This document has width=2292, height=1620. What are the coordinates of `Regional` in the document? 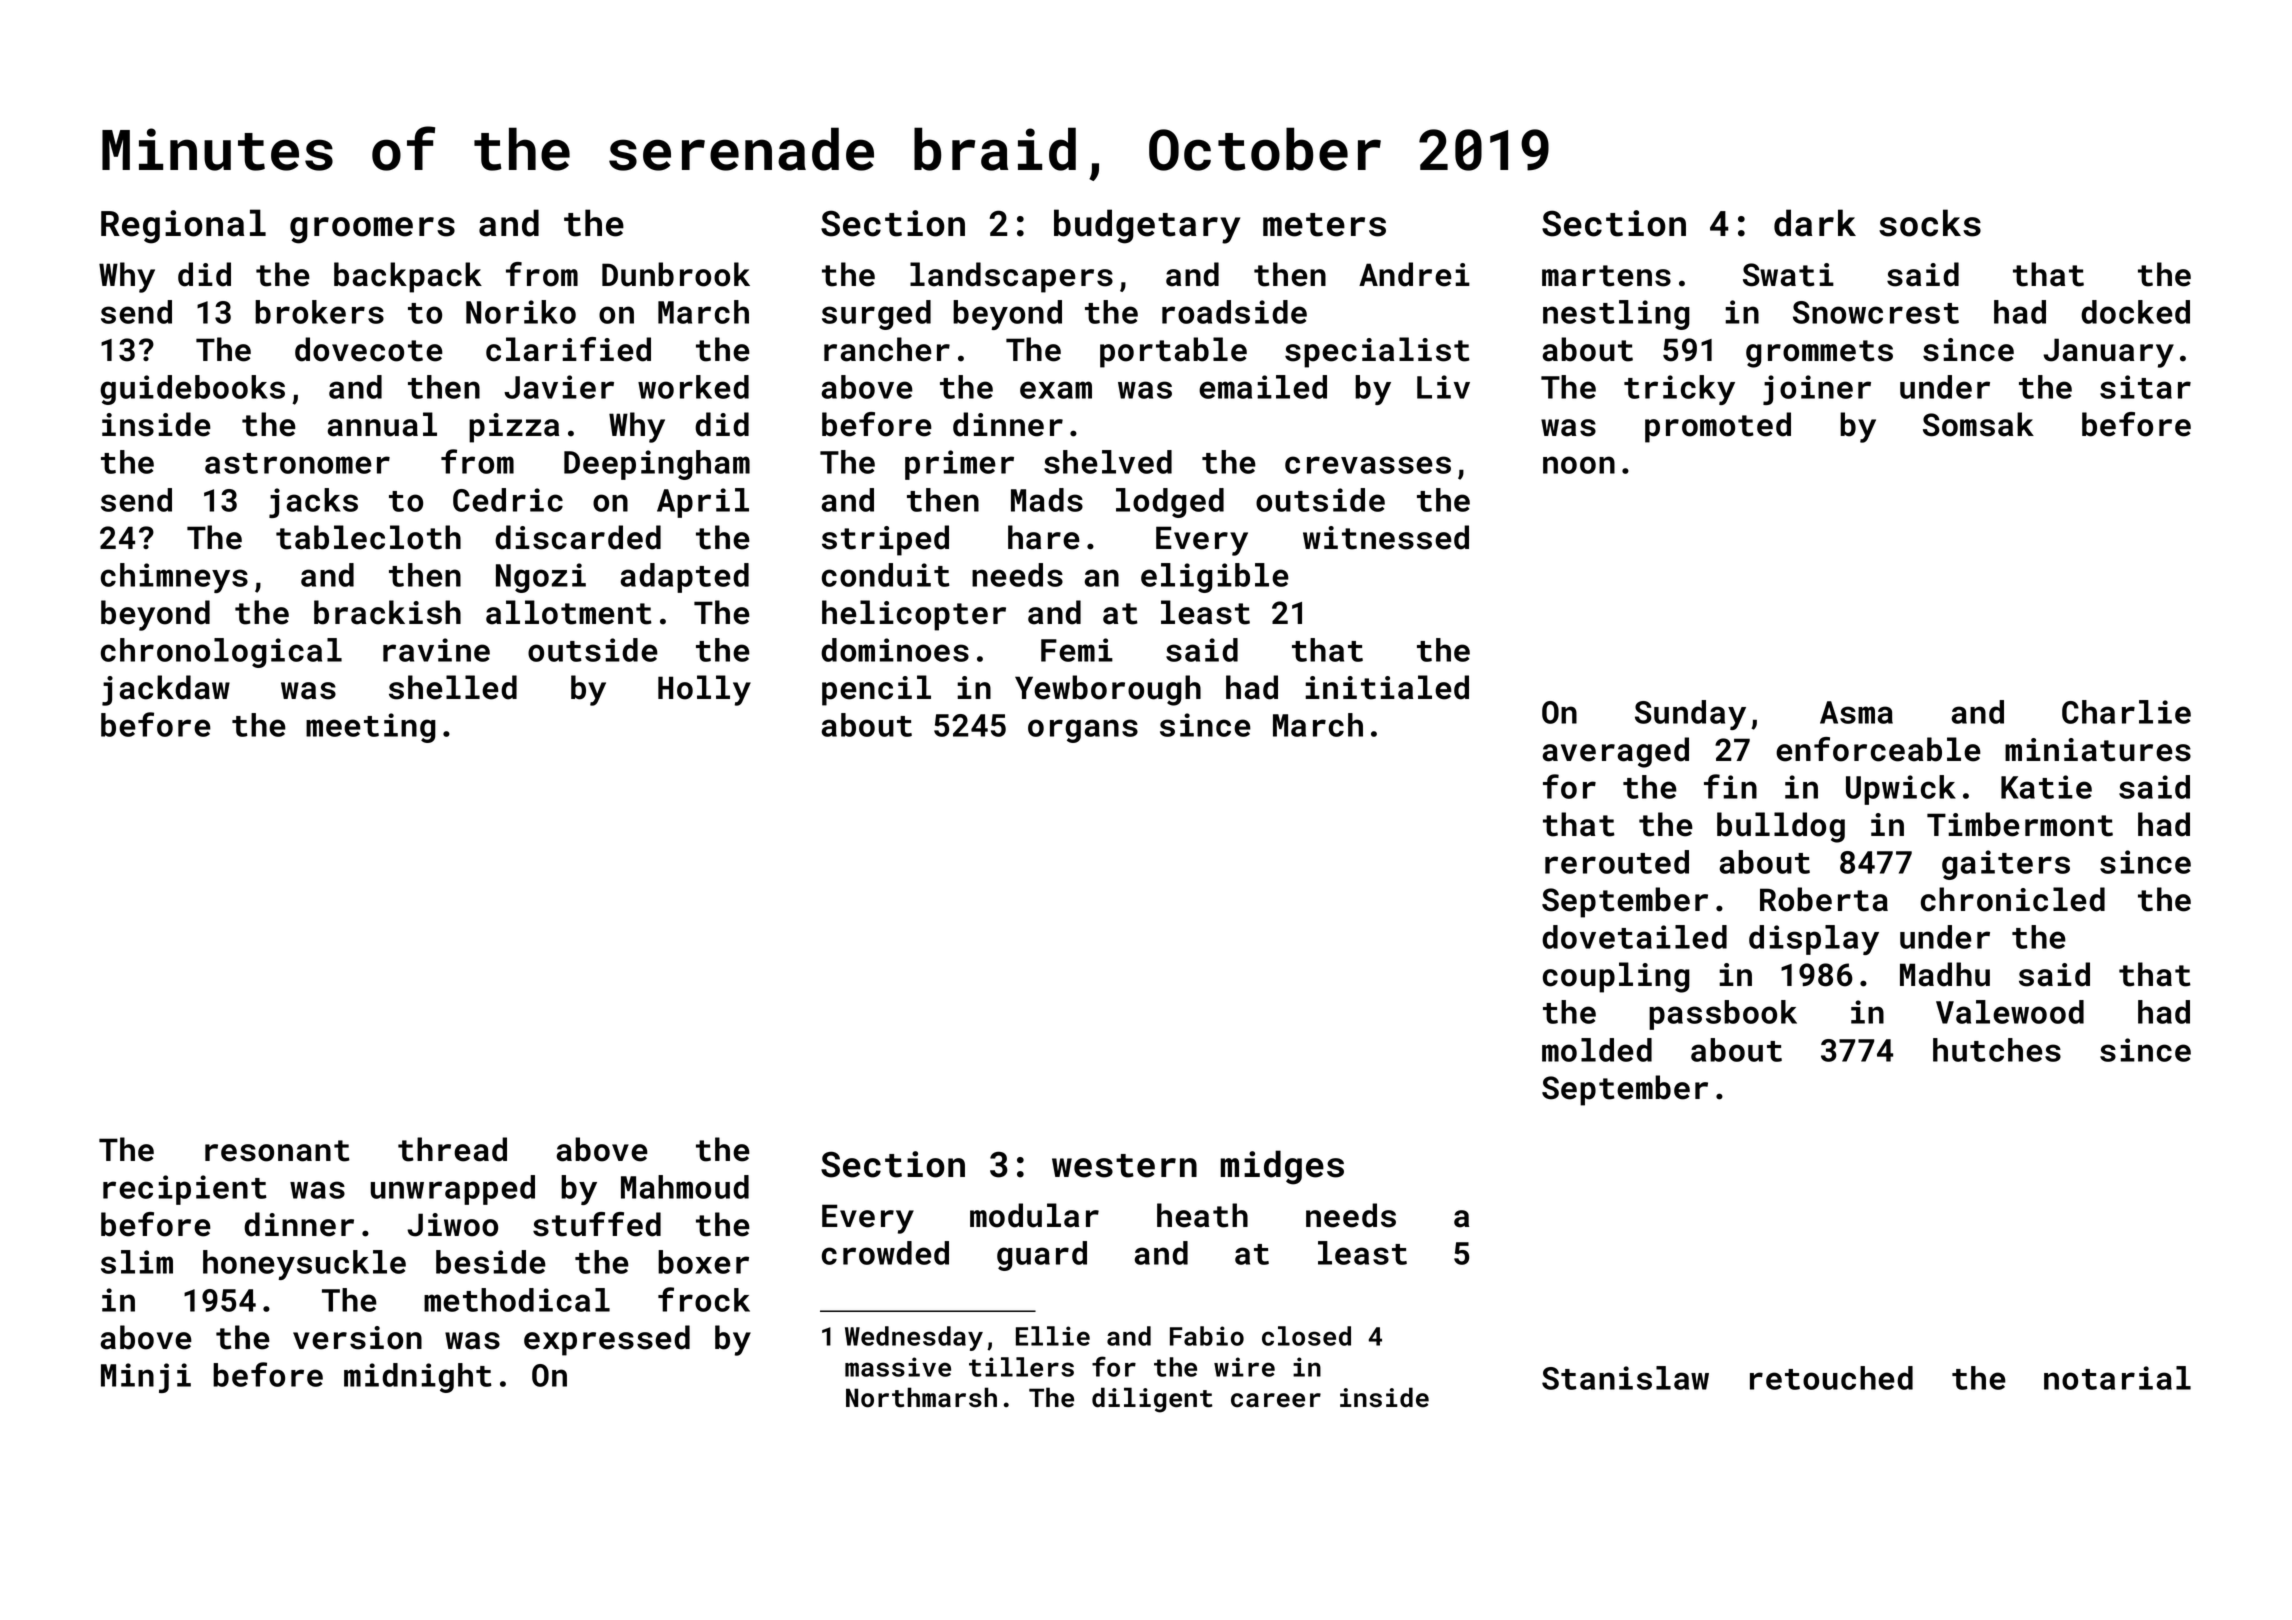 It's located at (183, 226).
